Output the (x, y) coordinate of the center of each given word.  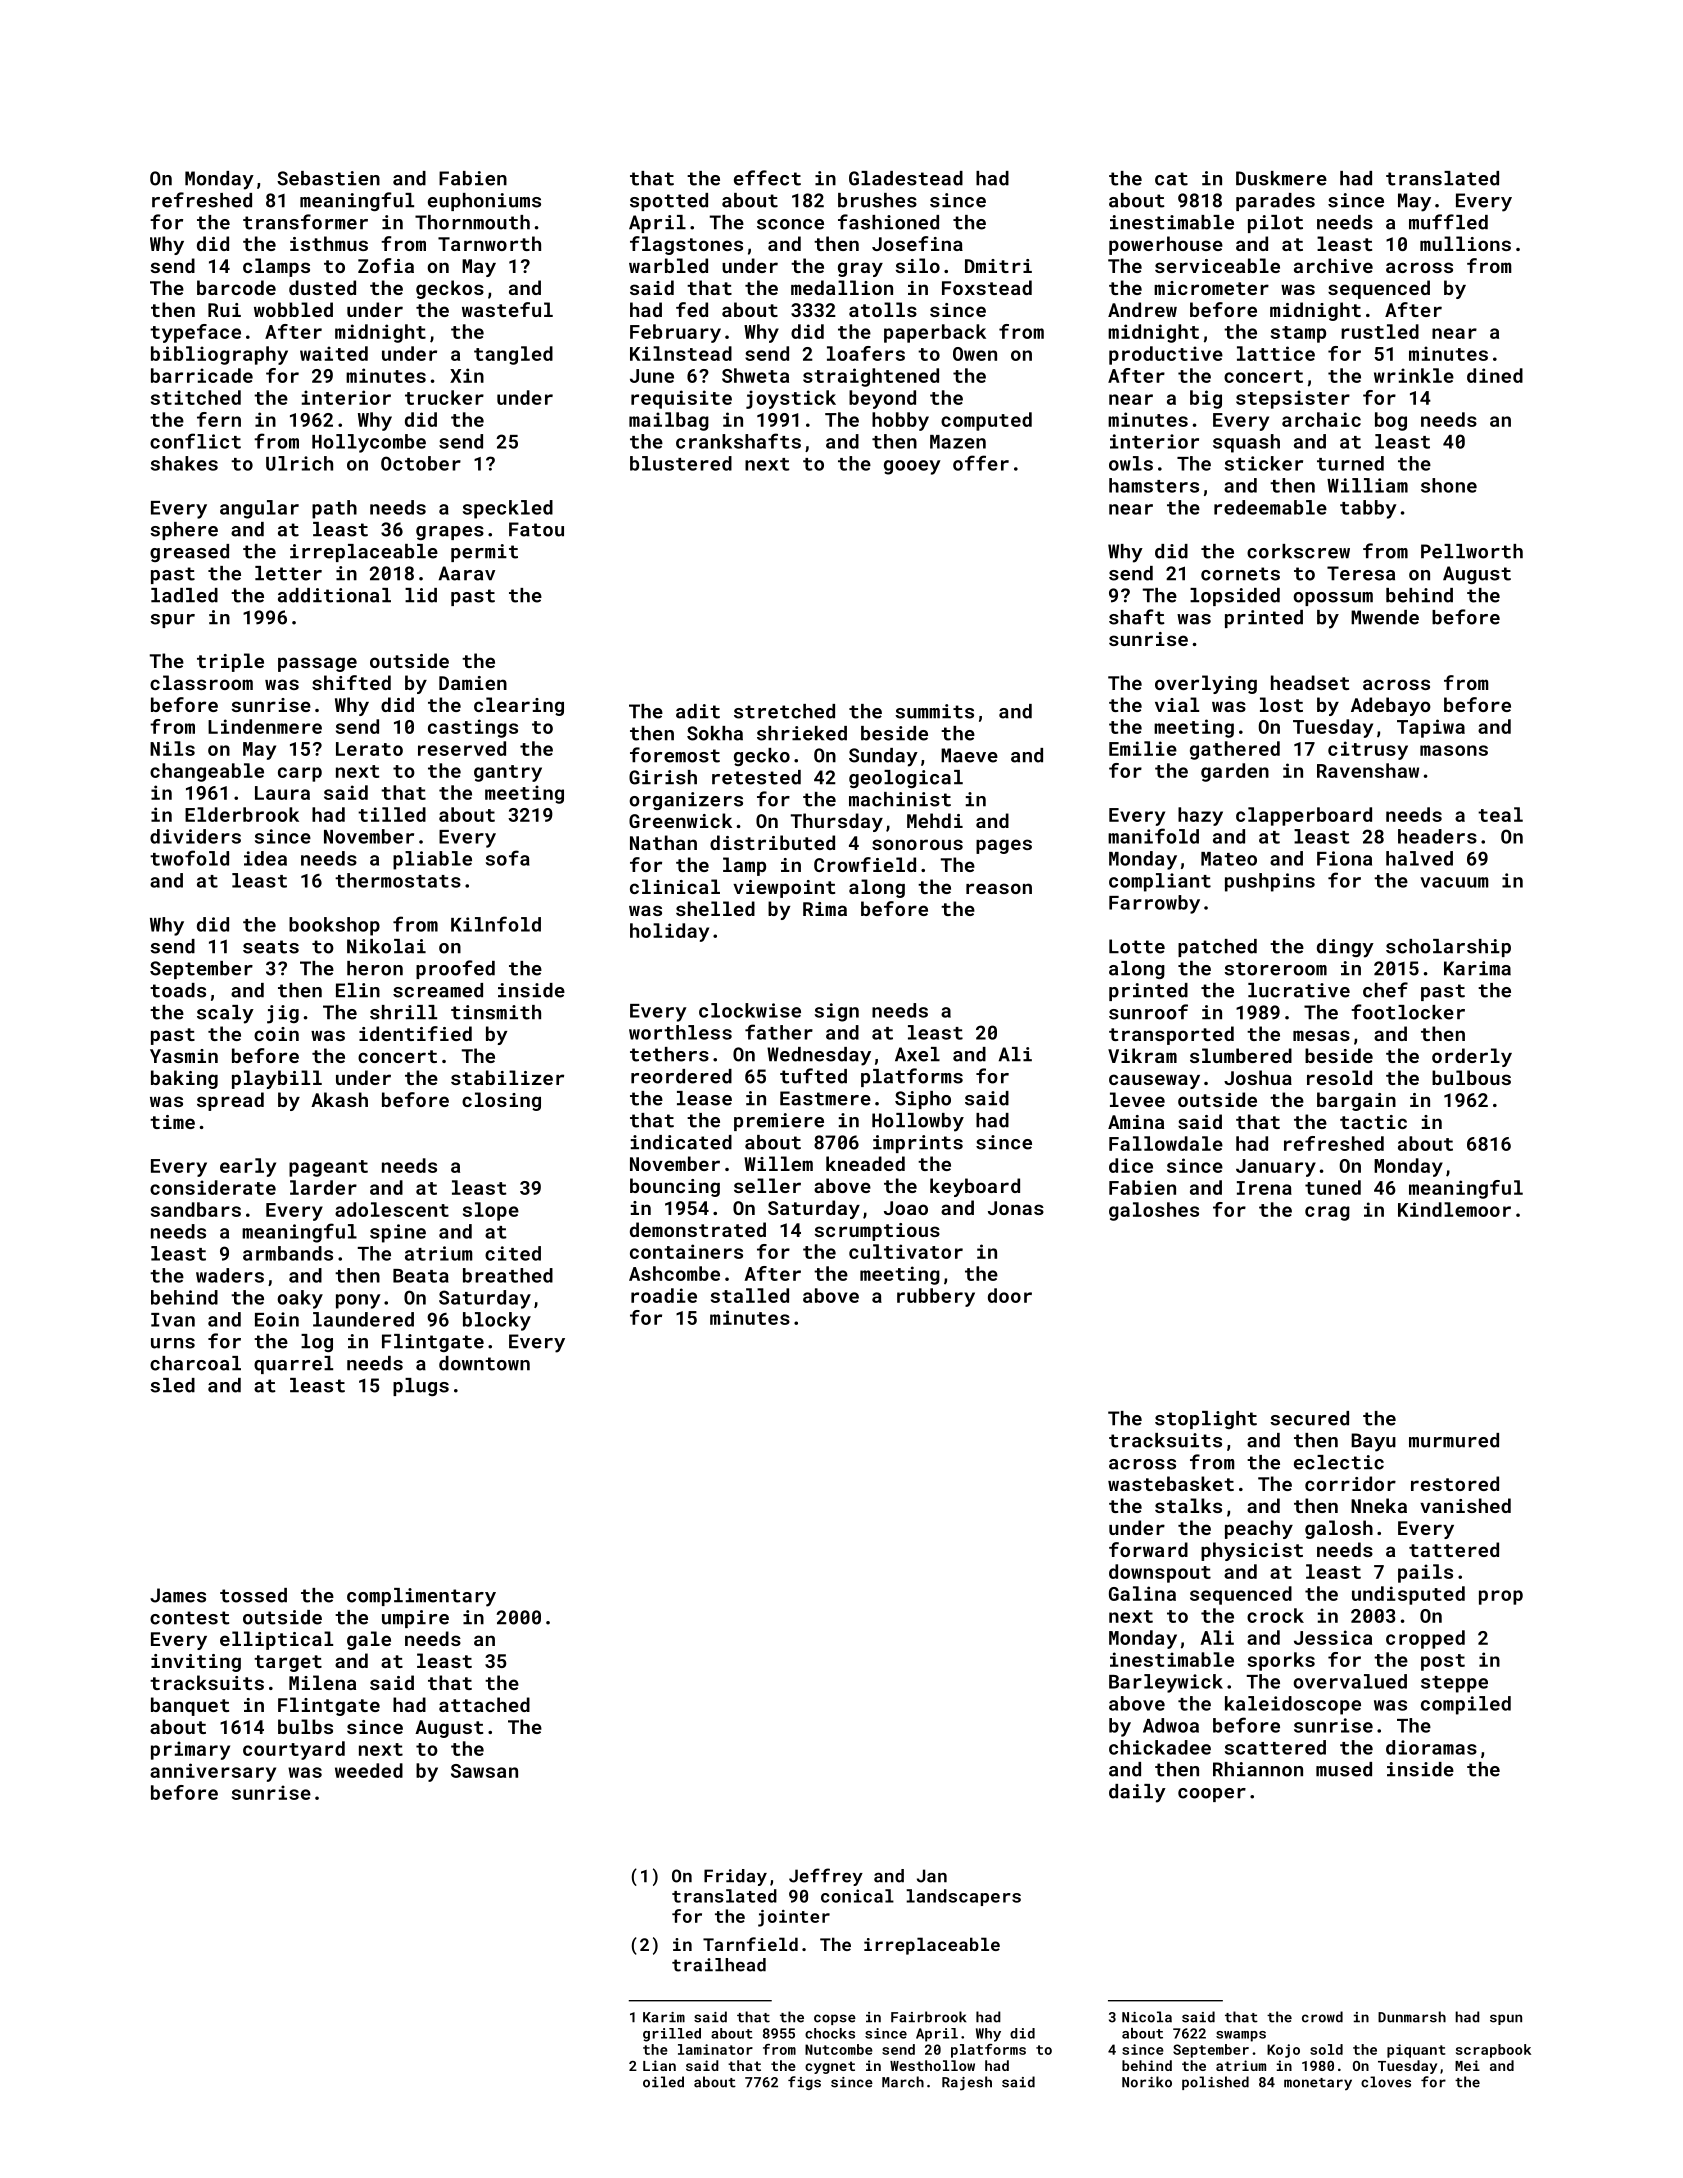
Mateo (1229, 859)
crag (1327, 1213)
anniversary (213, 1772)
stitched (196, 397)
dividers (195, 836)
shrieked (802, 733)
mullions (1465, 243)
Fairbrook (929, 2017)
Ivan (173, 1320)
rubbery (936, 1297)
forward (1148, 1549)
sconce (790, 224)
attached (484, 1704)
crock (1275, 1615)
